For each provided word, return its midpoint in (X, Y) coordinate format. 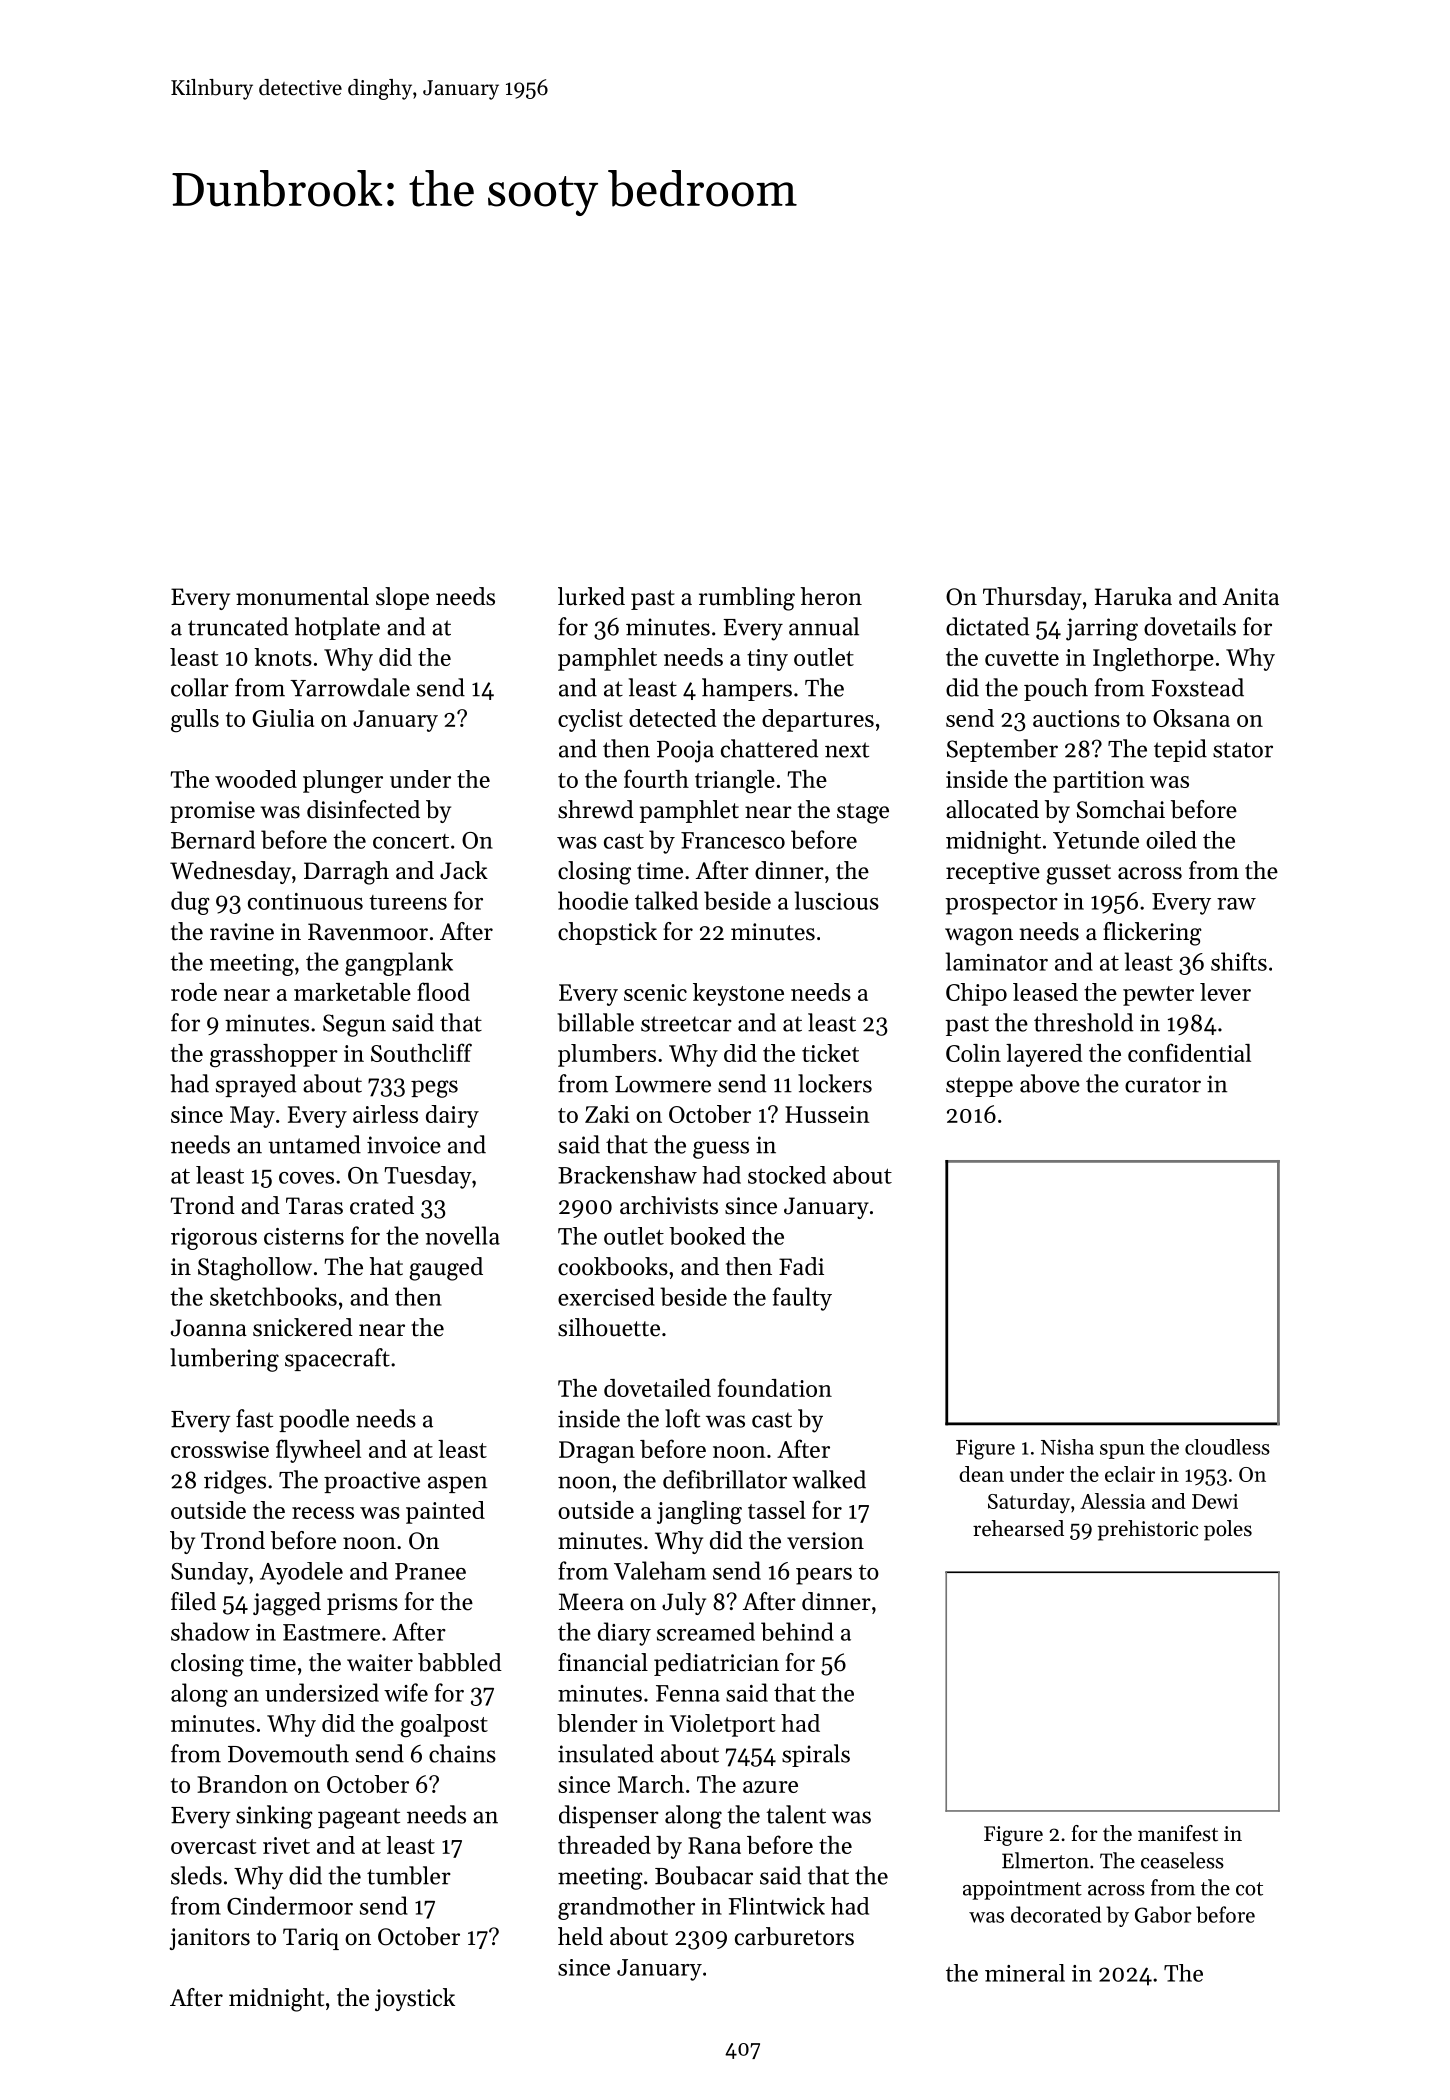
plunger (343, 782)
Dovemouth (288, 1753)
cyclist (590, 720)
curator (1163, 1085)
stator (1243, 750)
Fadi (801, 1266)
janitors (209, 1939)
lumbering (224, 1360)
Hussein (827, 1114)
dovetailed (657, 1388)
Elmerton (1045, 1860)
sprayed (256, 1086)
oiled (1171, 840)
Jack (464, 870)
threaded (604, 1845)
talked (666, 900)
